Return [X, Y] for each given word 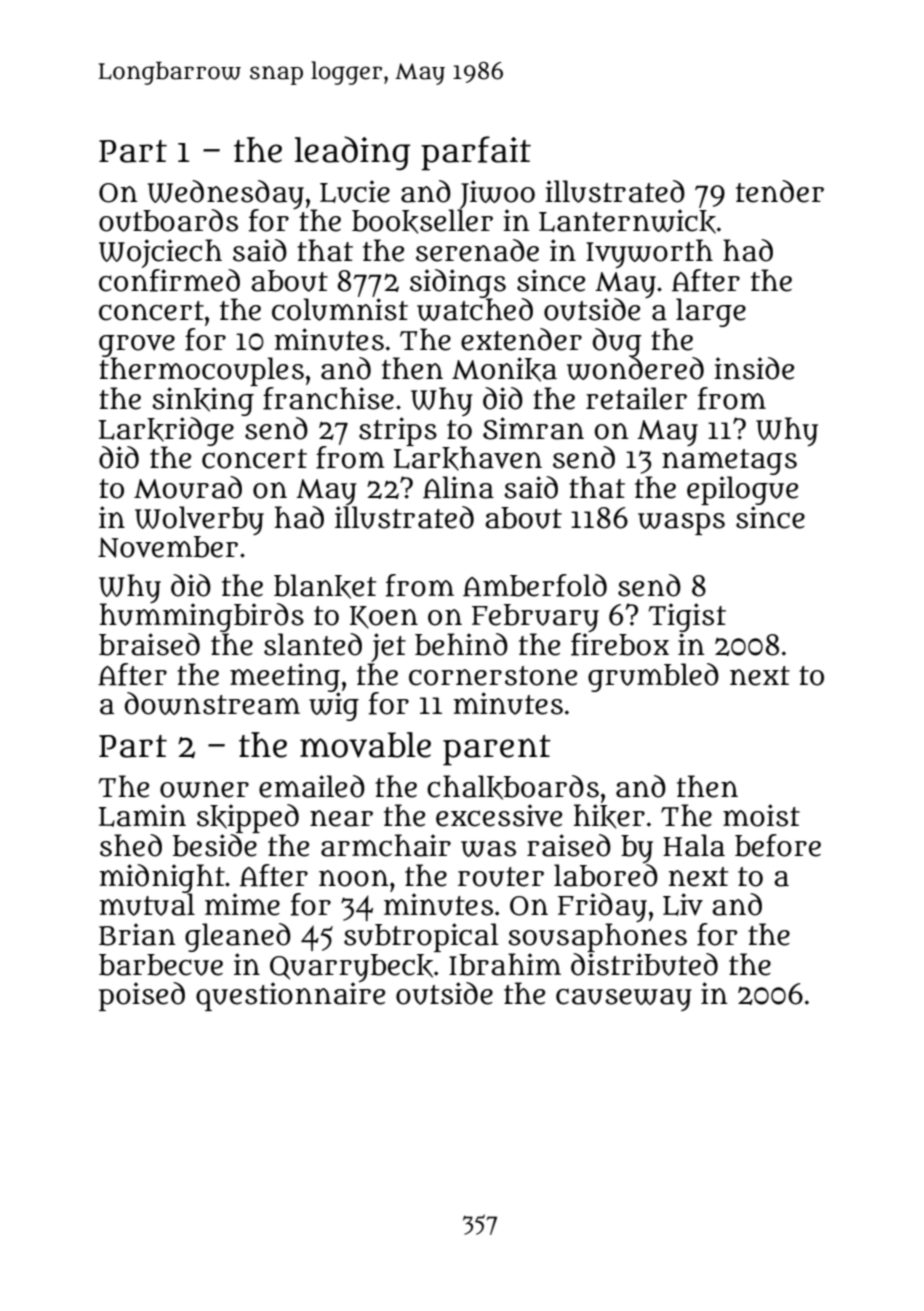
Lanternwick [627, 221]
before [778, 845]
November [168, 547]
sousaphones [597, 937]
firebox [620, 644]
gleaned [238, 937]
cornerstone [493, 676]
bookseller [422, 221]
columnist [340, 309]
